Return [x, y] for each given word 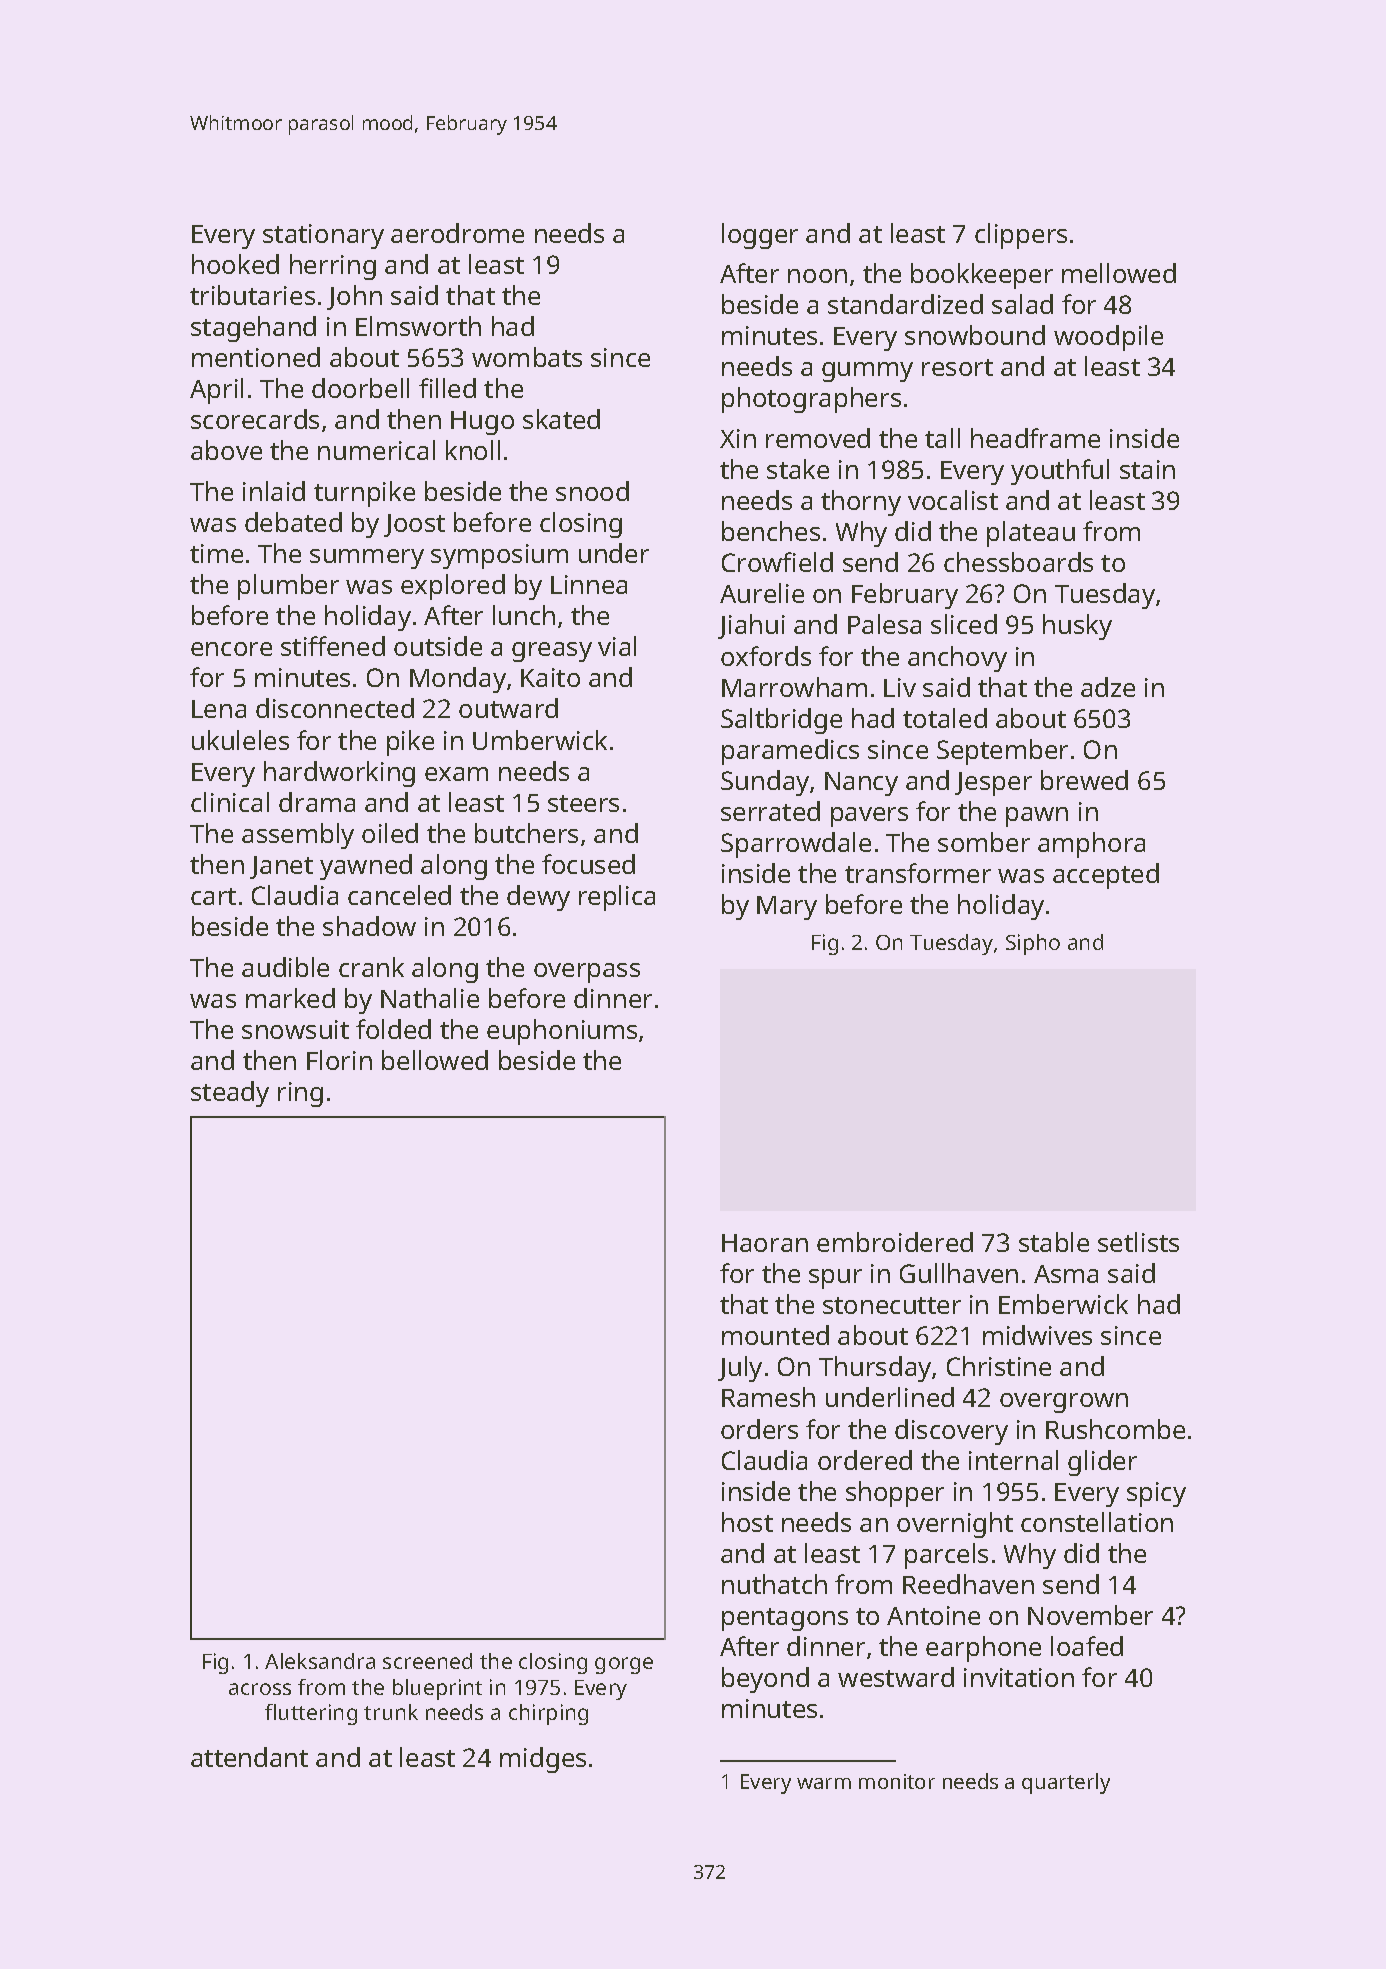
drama [317, 802]
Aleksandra [320, 1661]
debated [293, 522]
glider [1102, 1463]
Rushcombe [1115, 1429]
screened [427, 1661]
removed [818, 438]
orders [759, 1429]
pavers [869, 817]
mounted [775, 1335]
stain [1147, 469]
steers [583, 803]
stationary [323, 236]
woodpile [1108, 338]
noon [817, 276]
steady [230, 1094]
